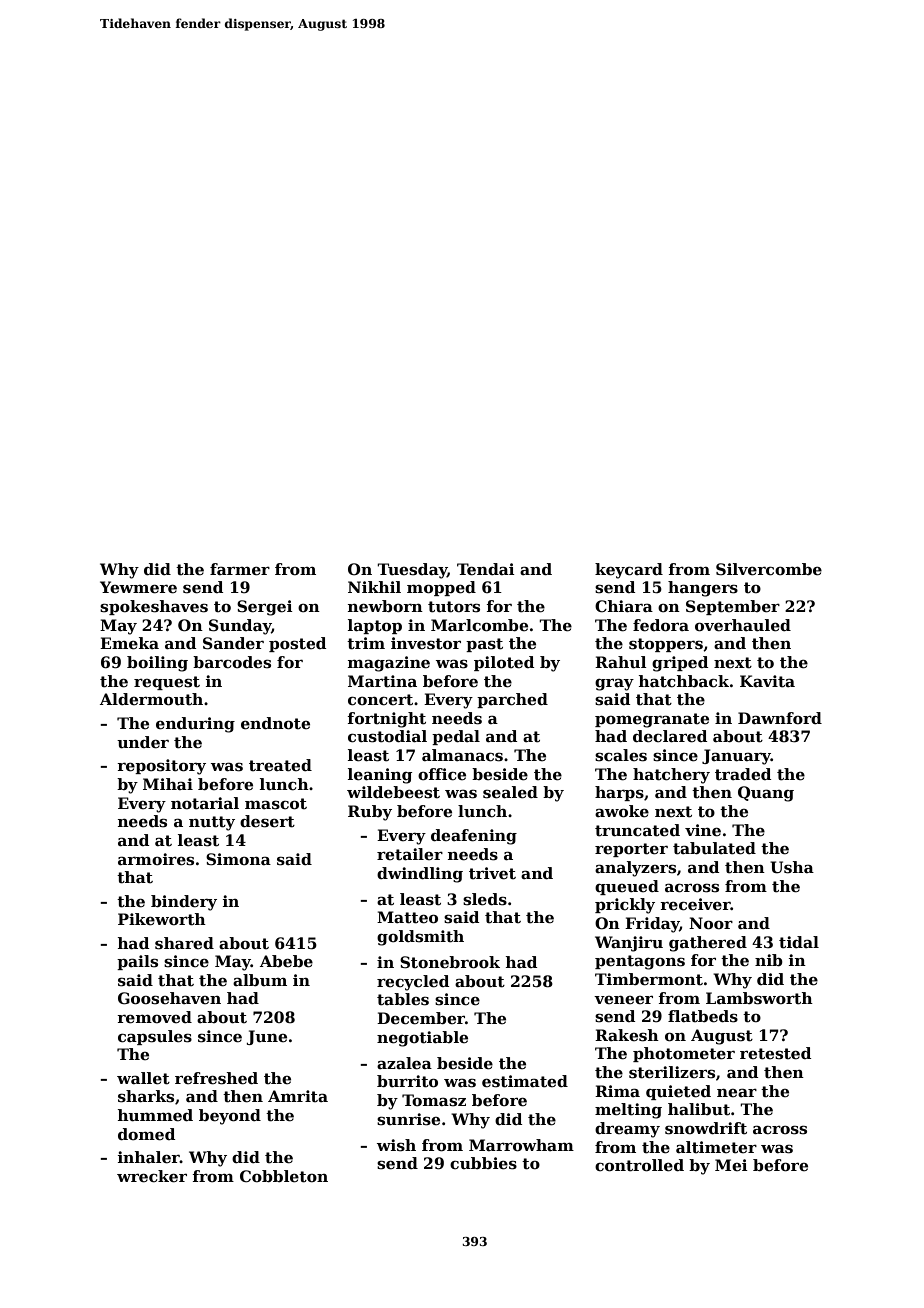 Image resolution: width=924 pixels, height=1308 pixels. What do you see at coordinates (129, 643) in the page?
I see `Emeka` at bounding box center [129, 643].
